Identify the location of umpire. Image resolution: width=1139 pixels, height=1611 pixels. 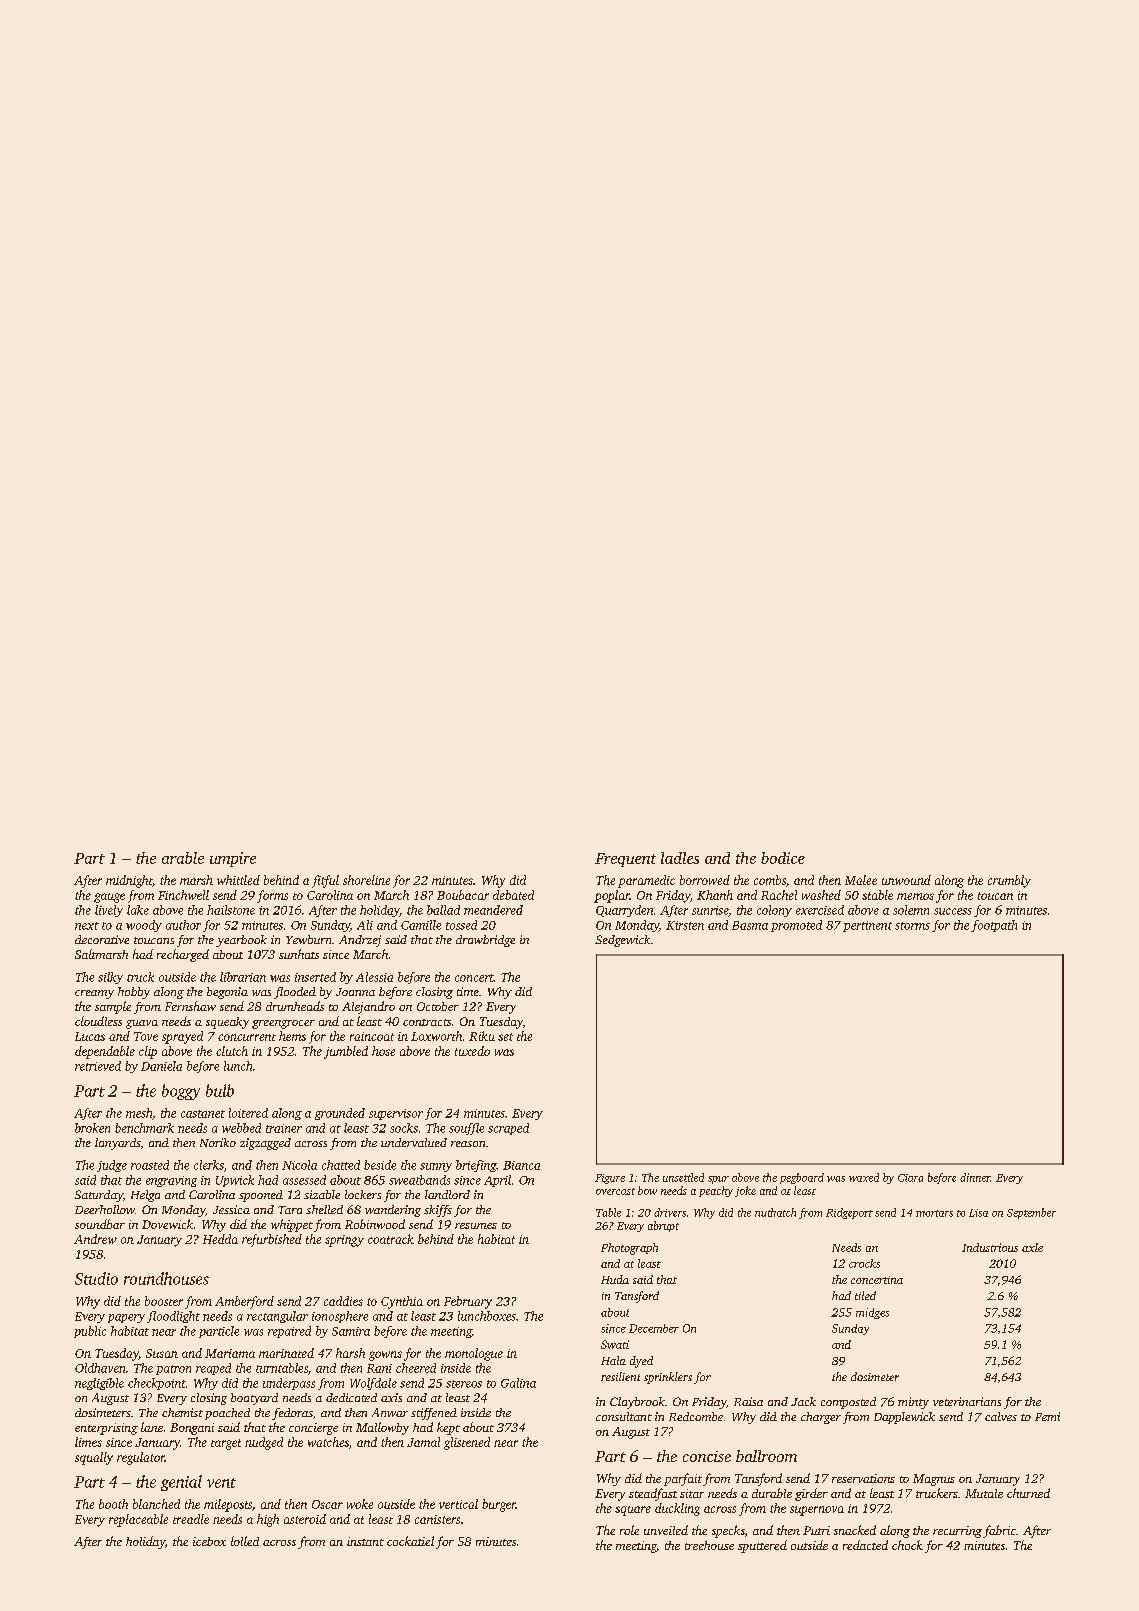
(233, 859).
